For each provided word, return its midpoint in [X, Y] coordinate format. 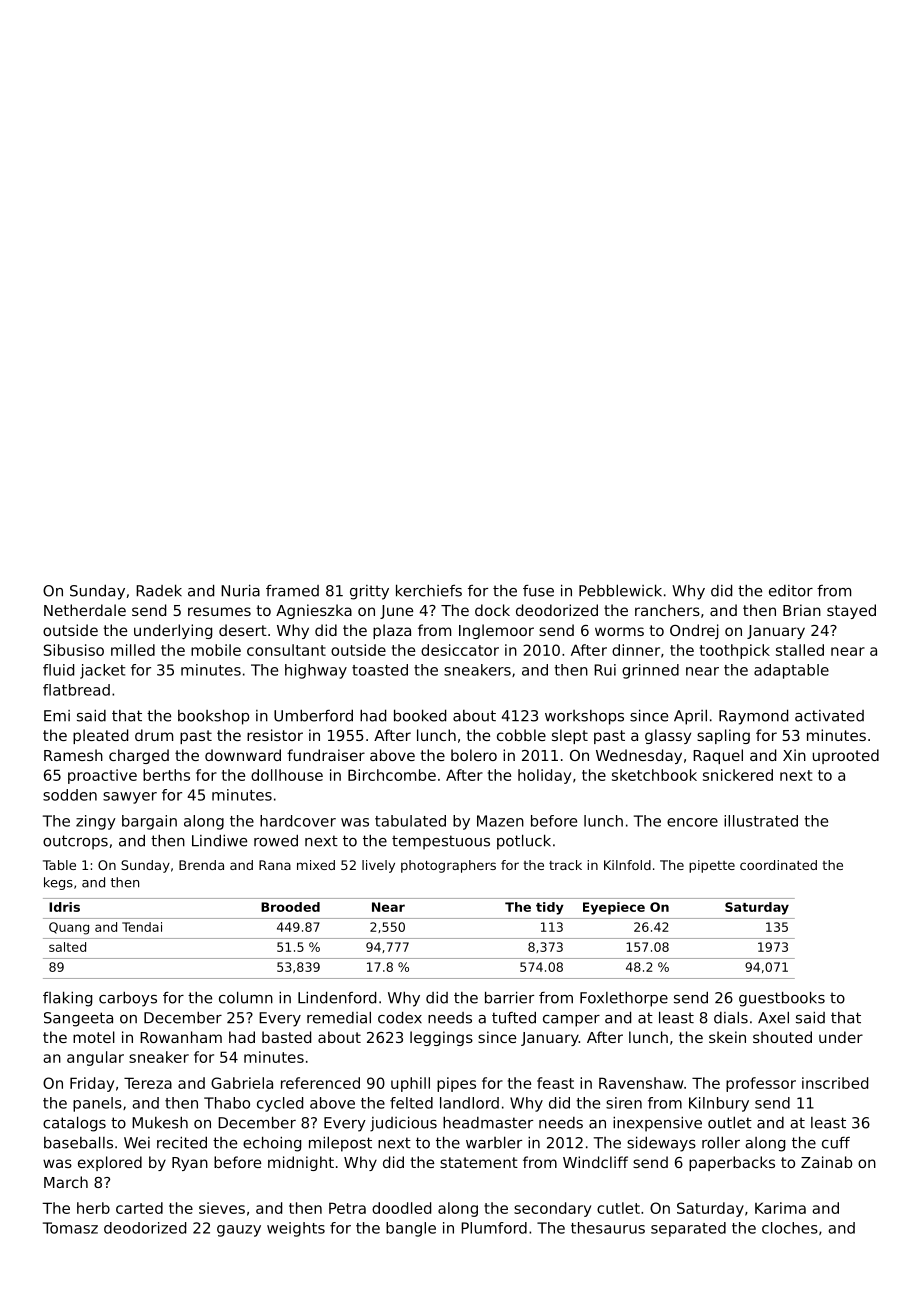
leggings [441, 1038]
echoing [272, 1144]
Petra [347, 1208]
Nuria [240, 590]
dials [731, 1017]
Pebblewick [620, 590]
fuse [538, 591]
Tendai [142, 927]
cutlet [618, 1208]
